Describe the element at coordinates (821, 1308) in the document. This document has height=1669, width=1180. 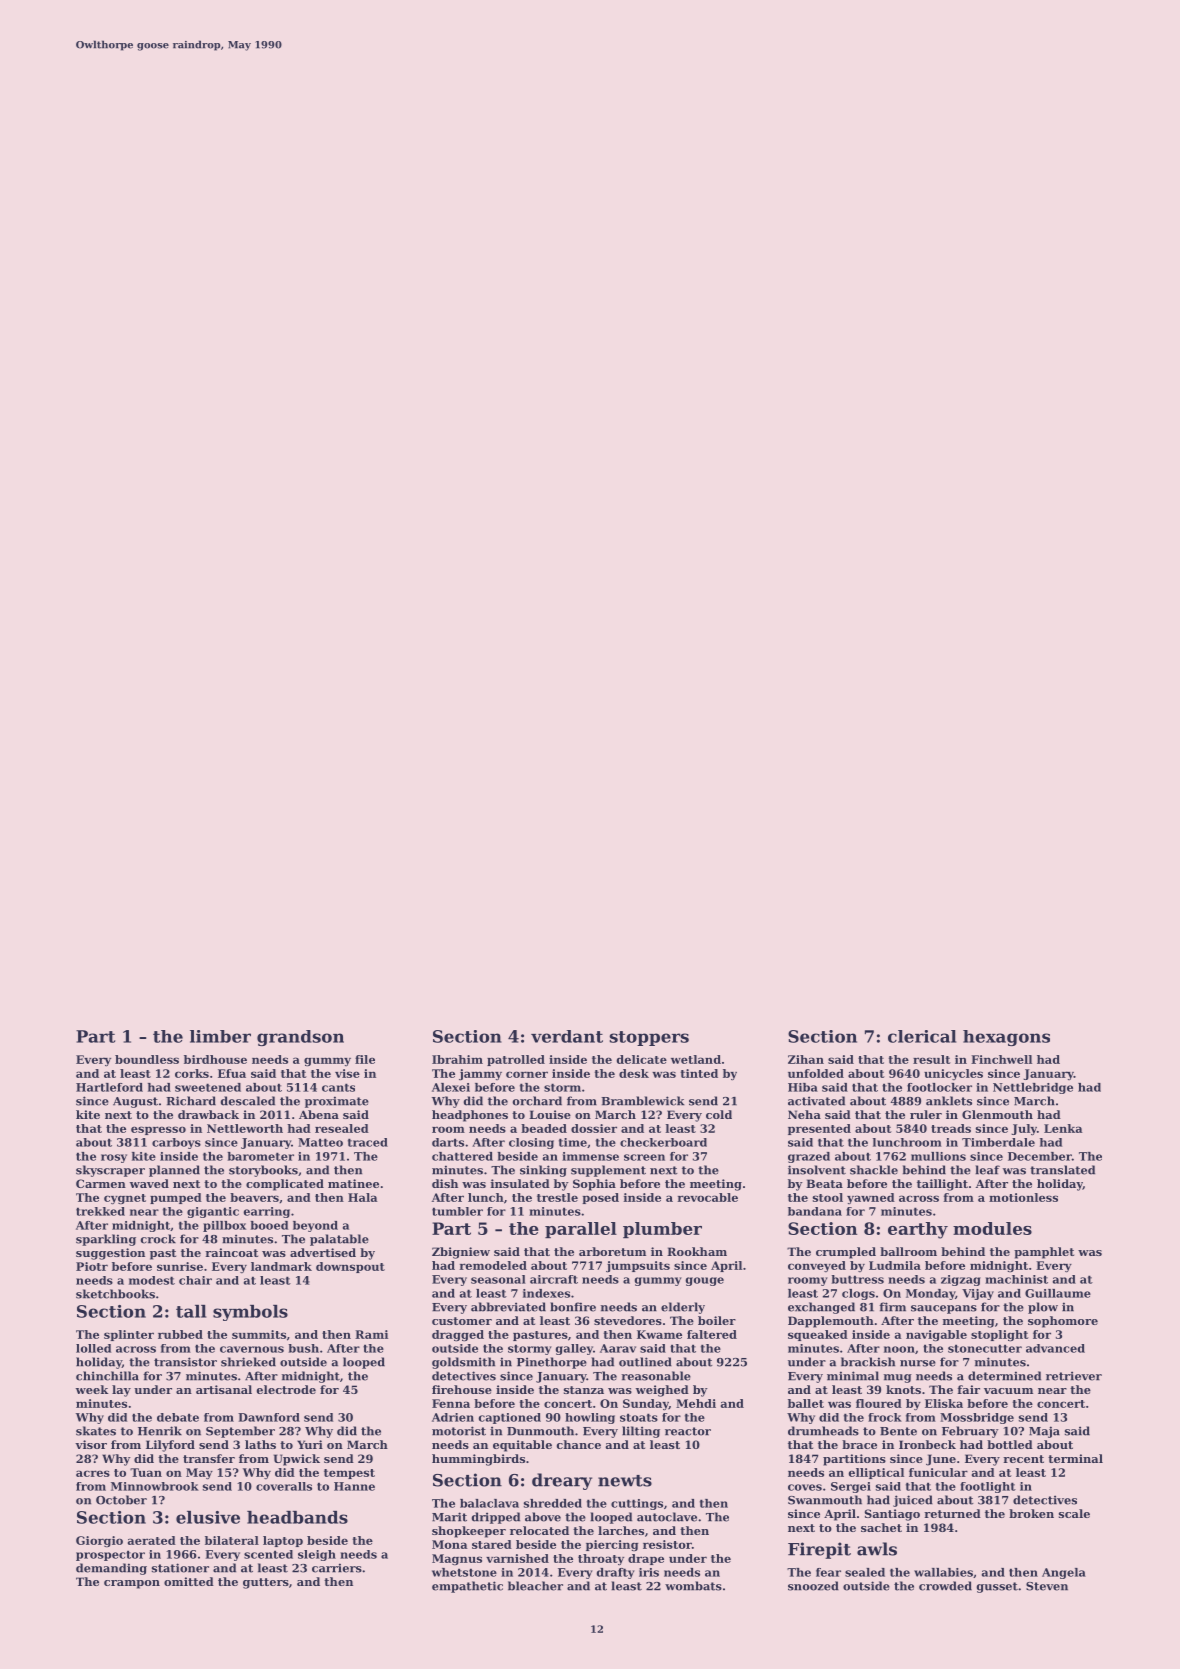
I see `exchanged` at that location.
